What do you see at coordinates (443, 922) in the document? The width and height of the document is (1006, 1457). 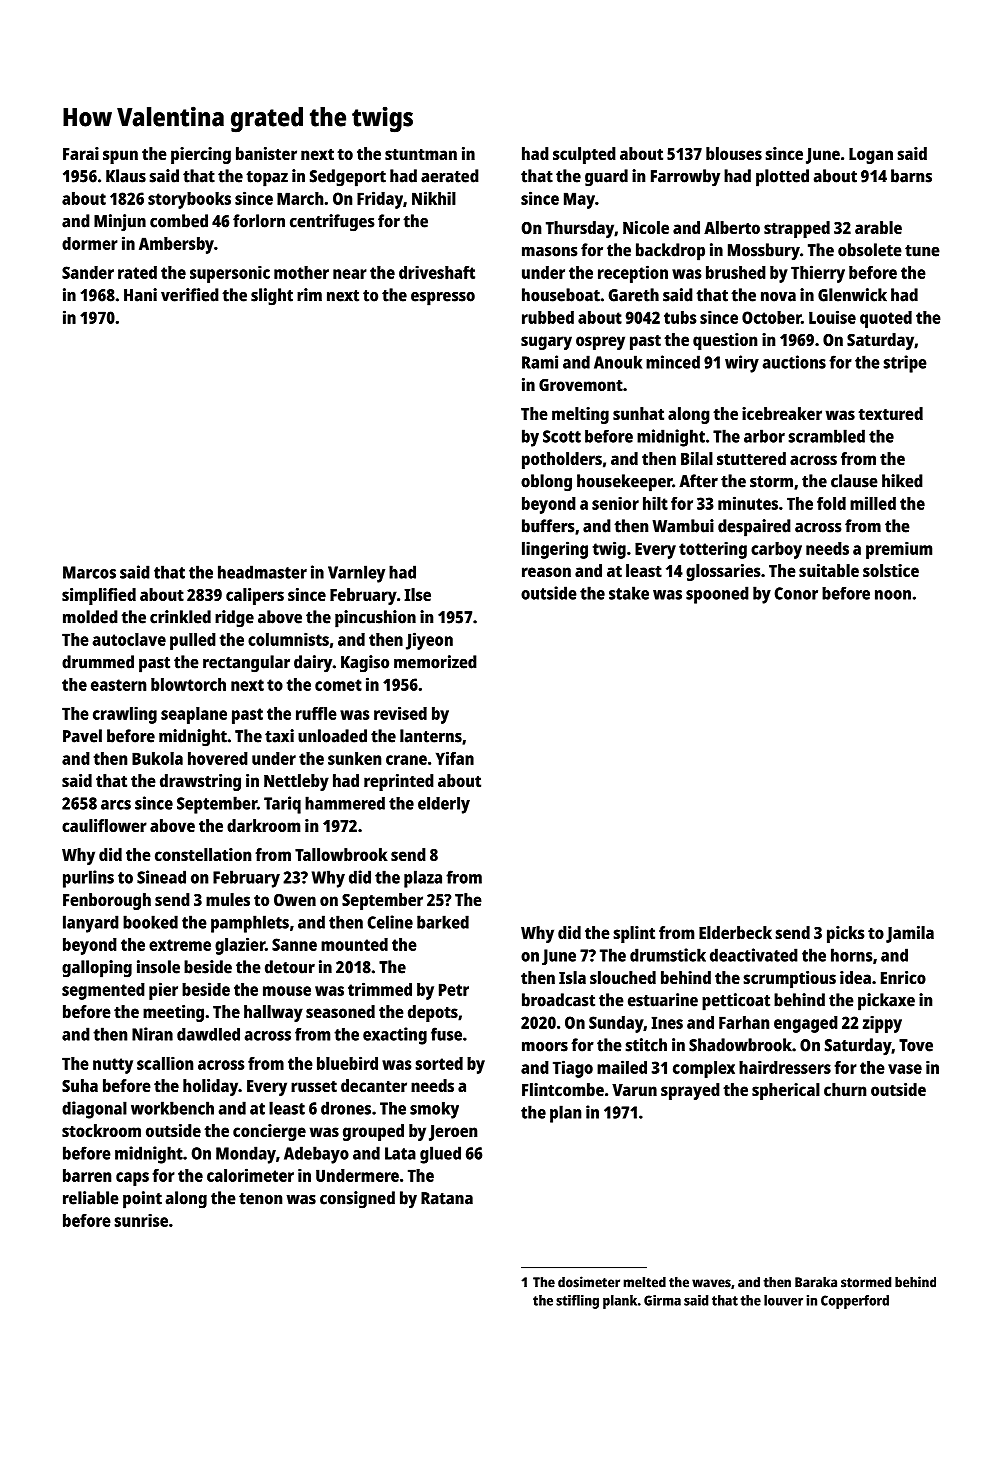 I see `barked` at bounding box center [443, 922].
